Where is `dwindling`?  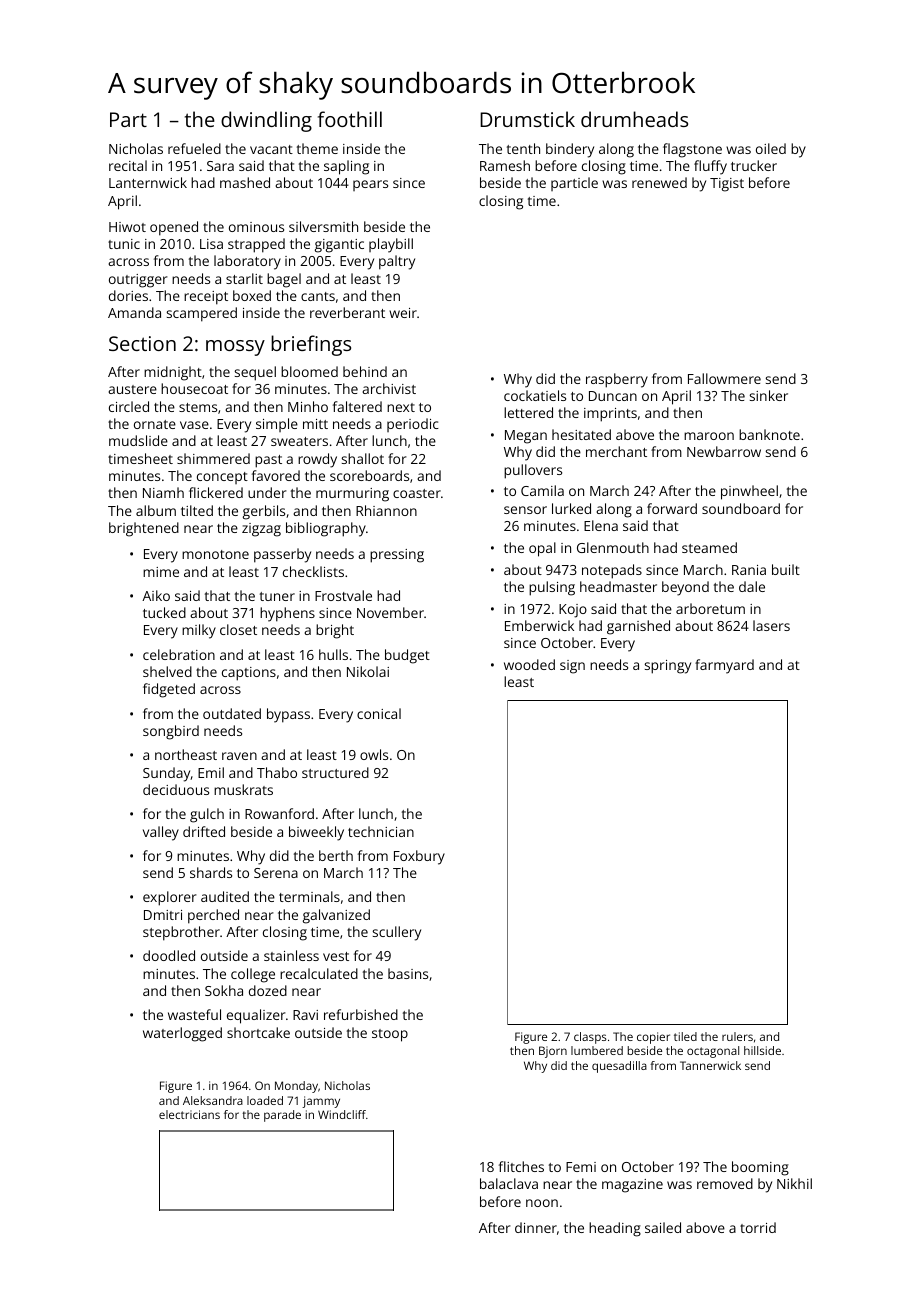
dwindling is located at coordinates (266, 121).
